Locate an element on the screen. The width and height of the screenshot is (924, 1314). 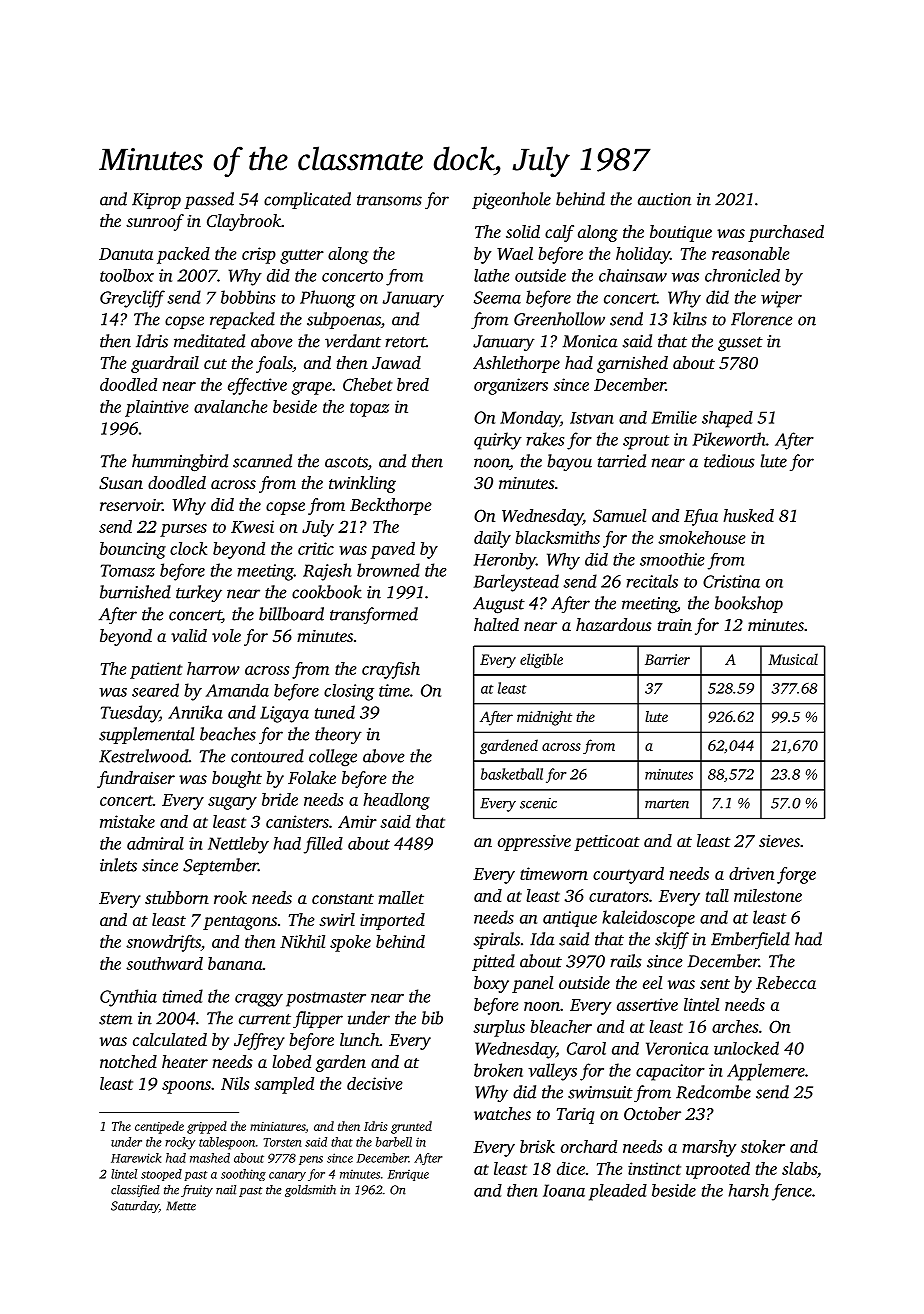
Greycliff is located at coordinates (132, 299).
